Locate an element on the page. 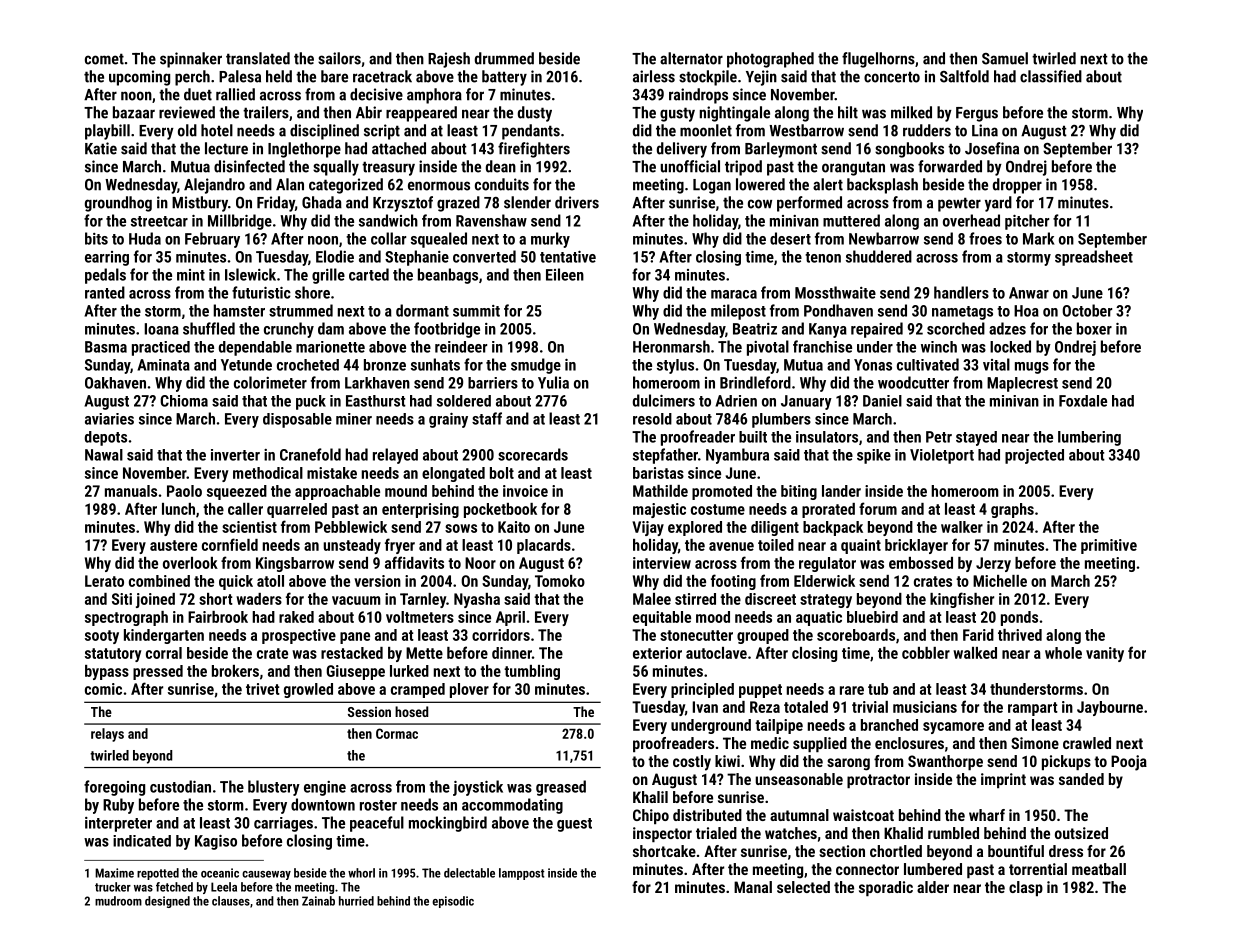 Image resolution: width=1233 pixels, height=952 pixels. scientist is located at coordinates (249, 527).
